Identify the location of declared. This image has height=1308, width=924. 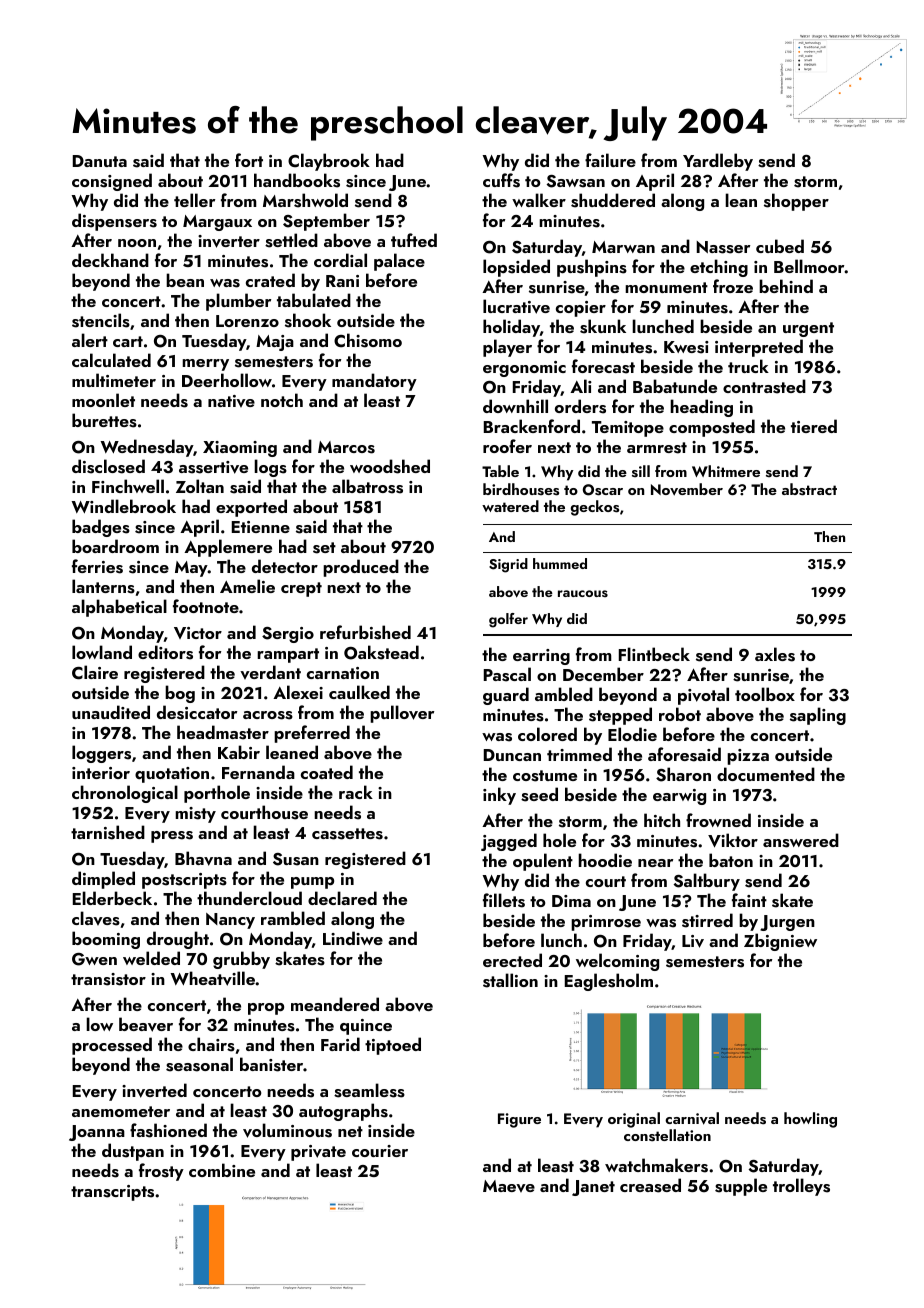
(342, 898).
